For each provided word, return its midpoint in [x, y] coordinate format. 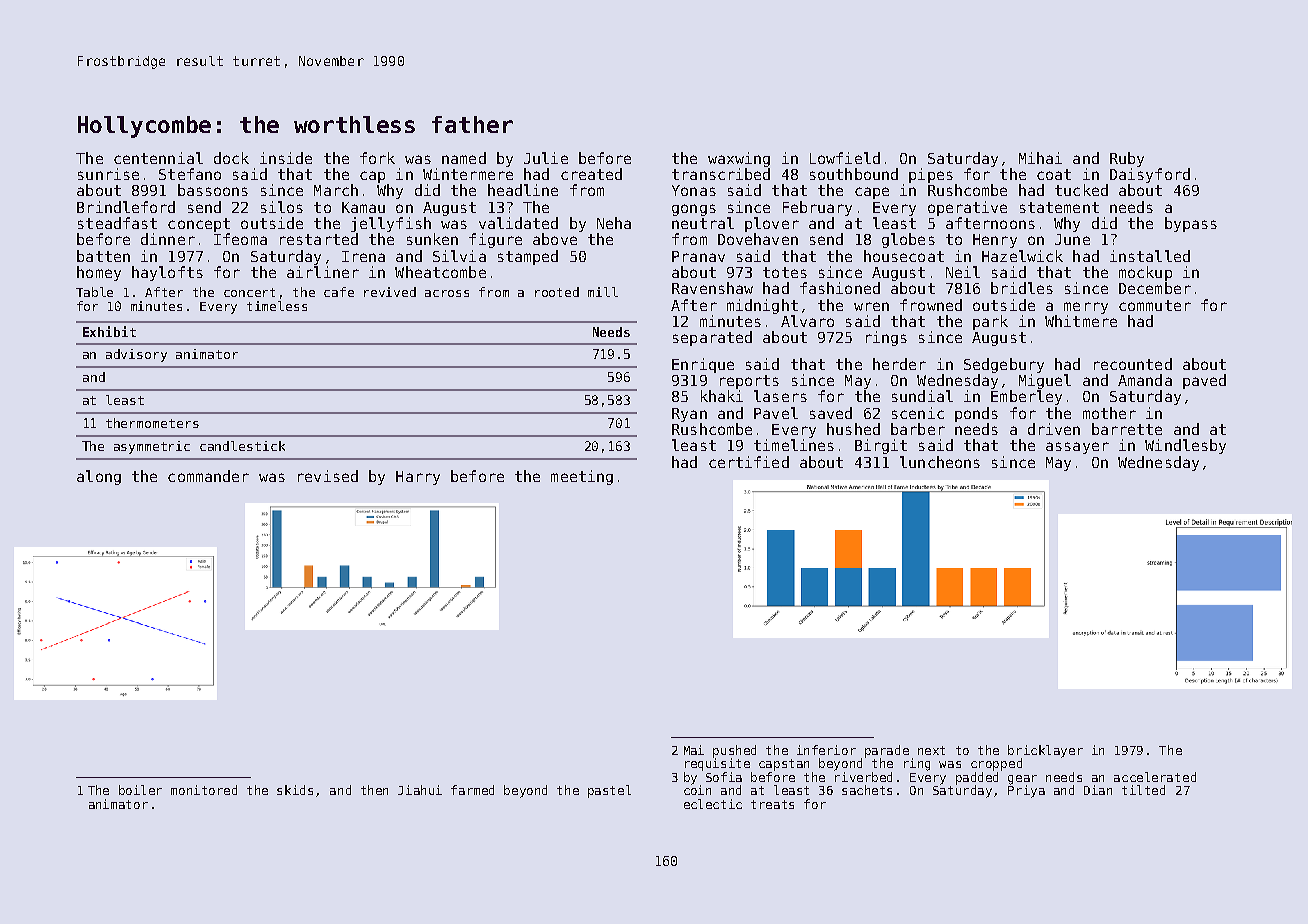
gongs [694, 210]
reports [749, 382]
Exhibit [109, 331]
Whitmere [1081, 321]
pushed [734, 751]
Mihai [1040, 158]
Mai [694, 750]
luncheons [940, 462]
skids [295, 790]
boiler [140, 790]
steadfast [117, 223]
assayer [1077, 448]
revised [328, 476]
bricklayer [1045, 751]
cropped [996, 764]
